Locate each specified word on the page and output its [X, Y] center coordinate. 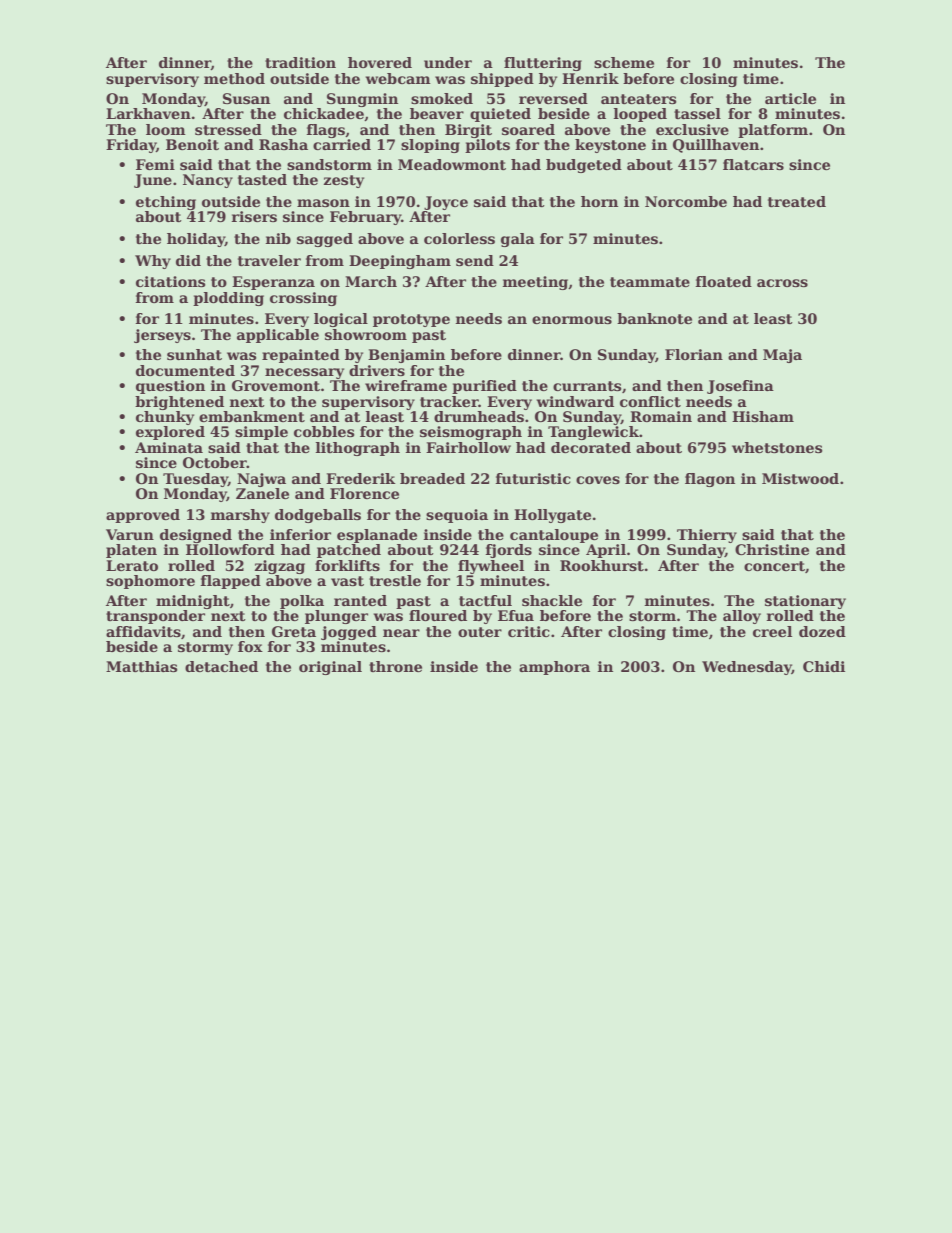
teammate [650, 282]
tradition [300, 62]
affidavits [143, 631]
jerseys [162, 336]
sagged [325, 240]
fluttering [543, 64]
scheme [624, 62]
